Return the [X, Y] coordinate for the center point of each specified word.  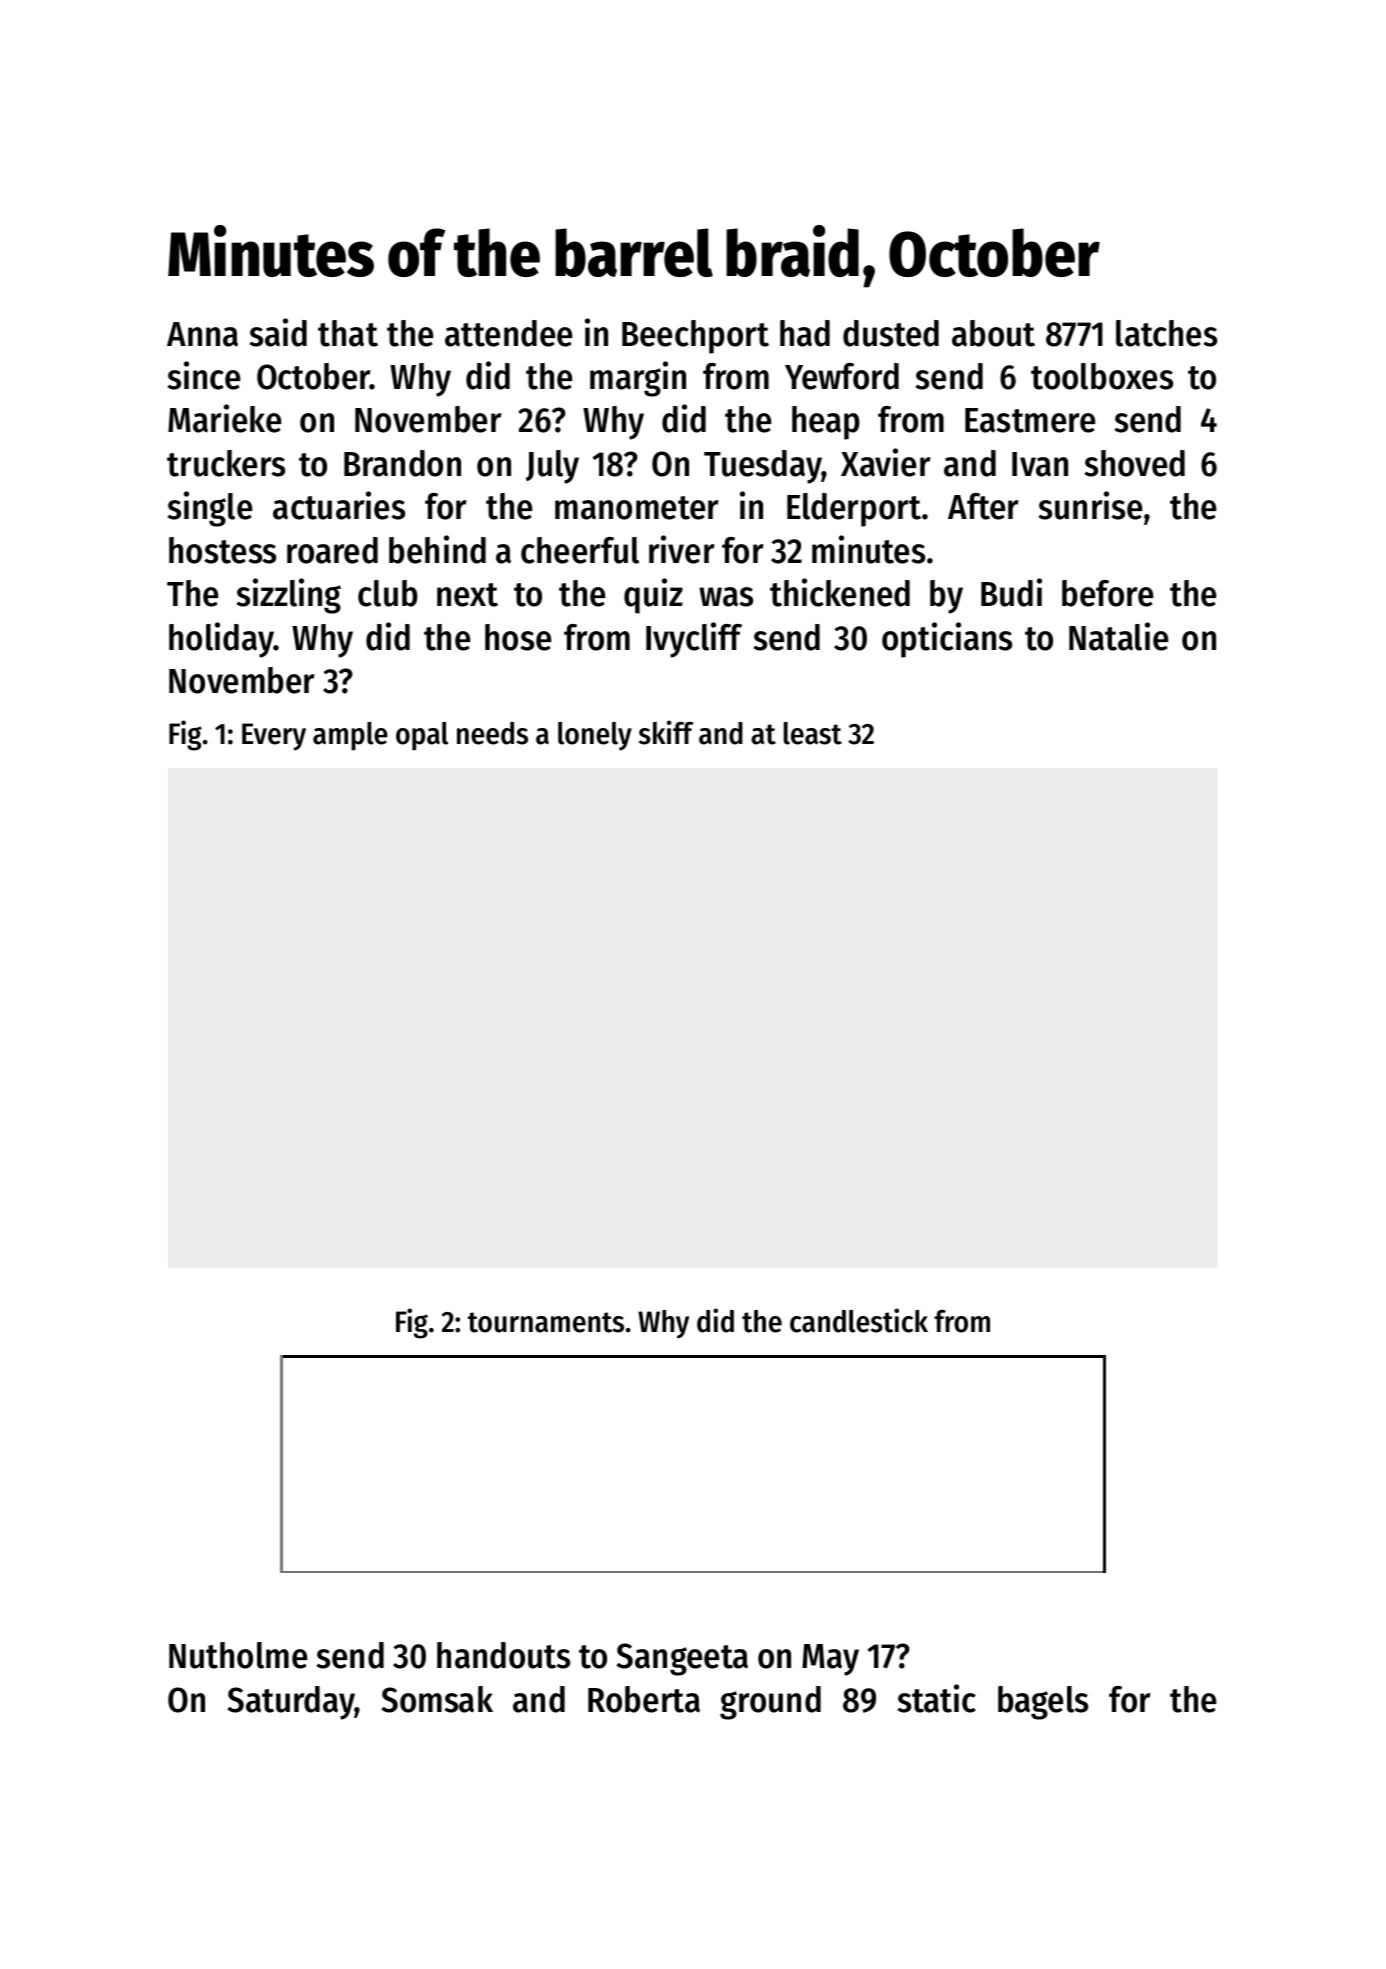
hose [518, 637]
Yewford [842, 376]
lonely [595, 736]
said [278, 332]
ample [350, 736]
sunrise [1090, 505]
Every [274, 737]
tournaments [546, 1322]
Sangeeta [682, 1659]
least [813, 733]
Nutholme [238, 1655]
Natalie [1118, 636]
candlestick [859, 1320]
